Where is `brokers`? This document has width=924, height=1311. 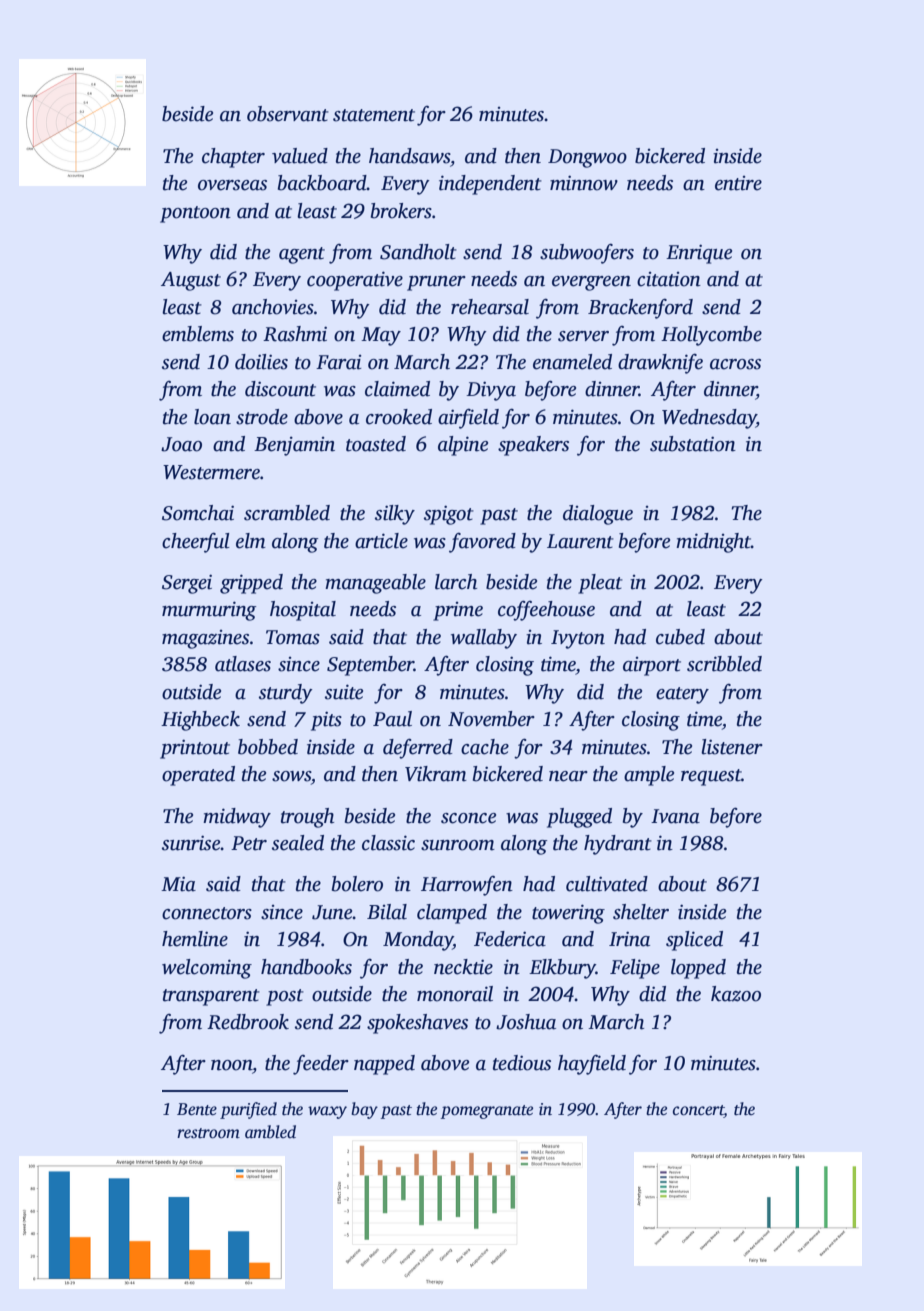 brokers is located at coordinates (401, 211).
